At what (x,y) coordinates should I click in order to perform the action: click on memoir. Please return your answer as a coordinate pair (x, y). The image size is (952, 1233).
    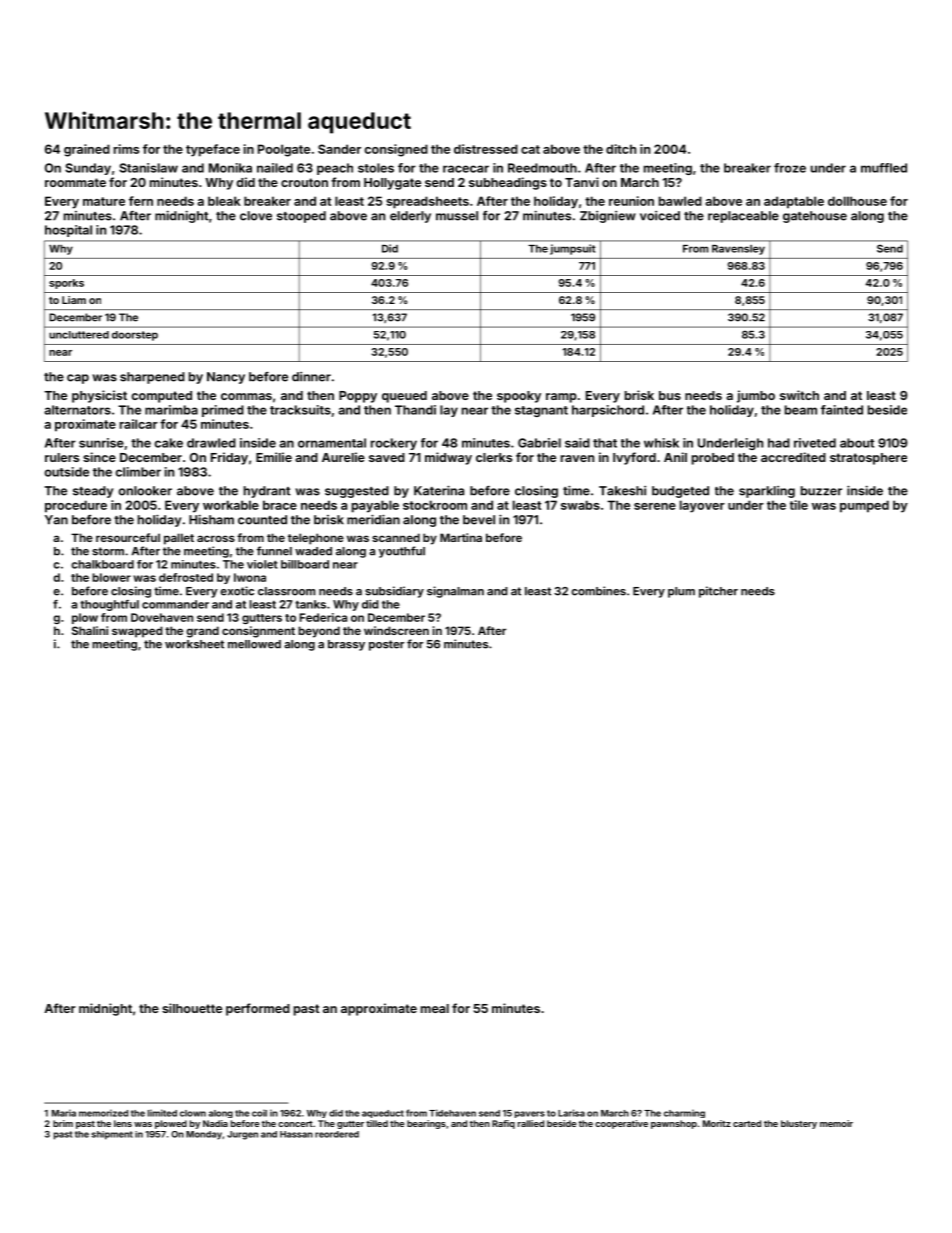
    Looking at the image, I should click on (836, 1123).
